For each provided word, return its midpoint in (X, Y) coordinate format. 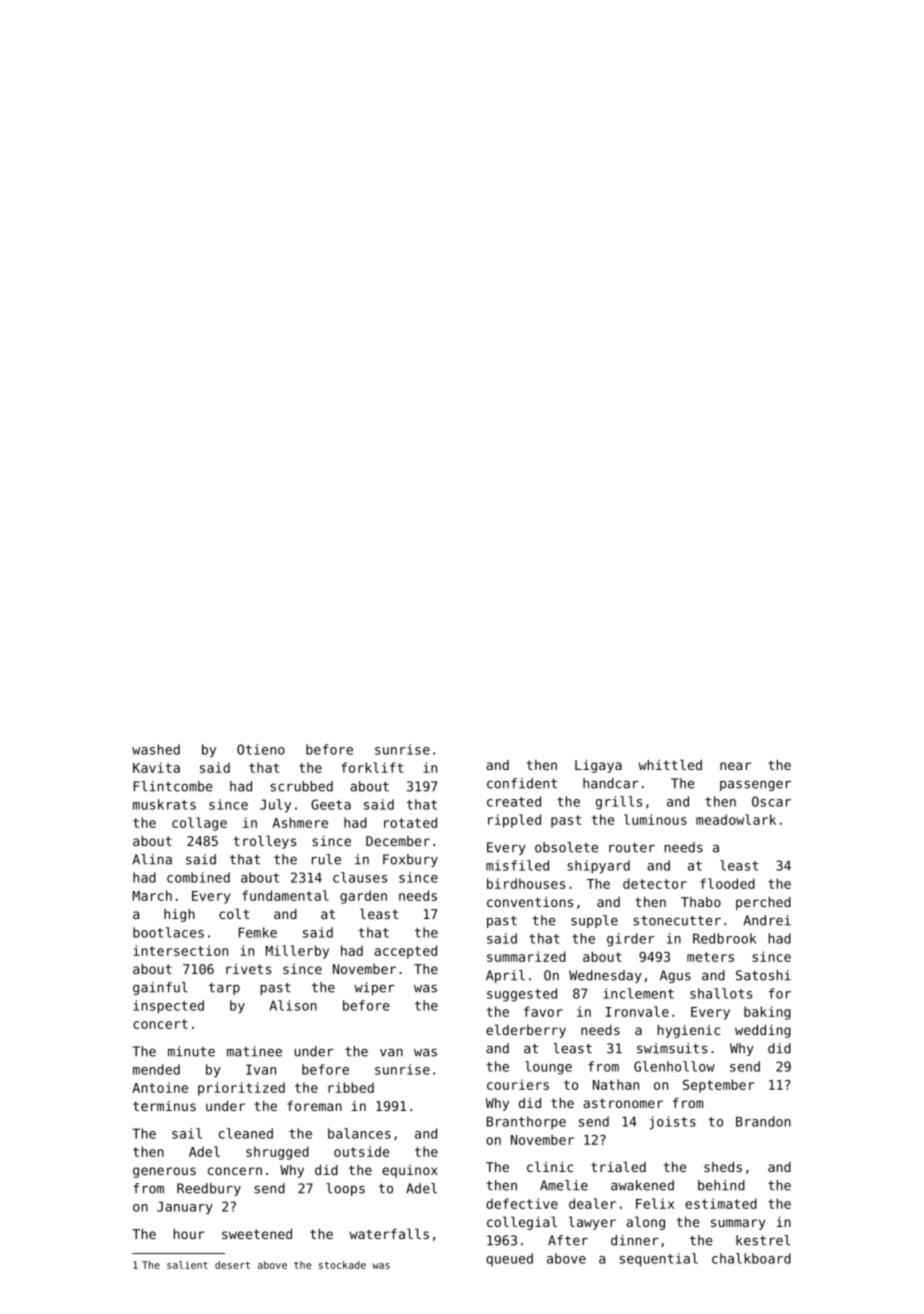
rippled (514, 821)
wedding (763, 1031)
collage (199, 824)
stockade (342, 1265)
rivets (248, 969)
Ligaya (598, 766)
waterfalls (389, 1233)
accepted (405, 952)
